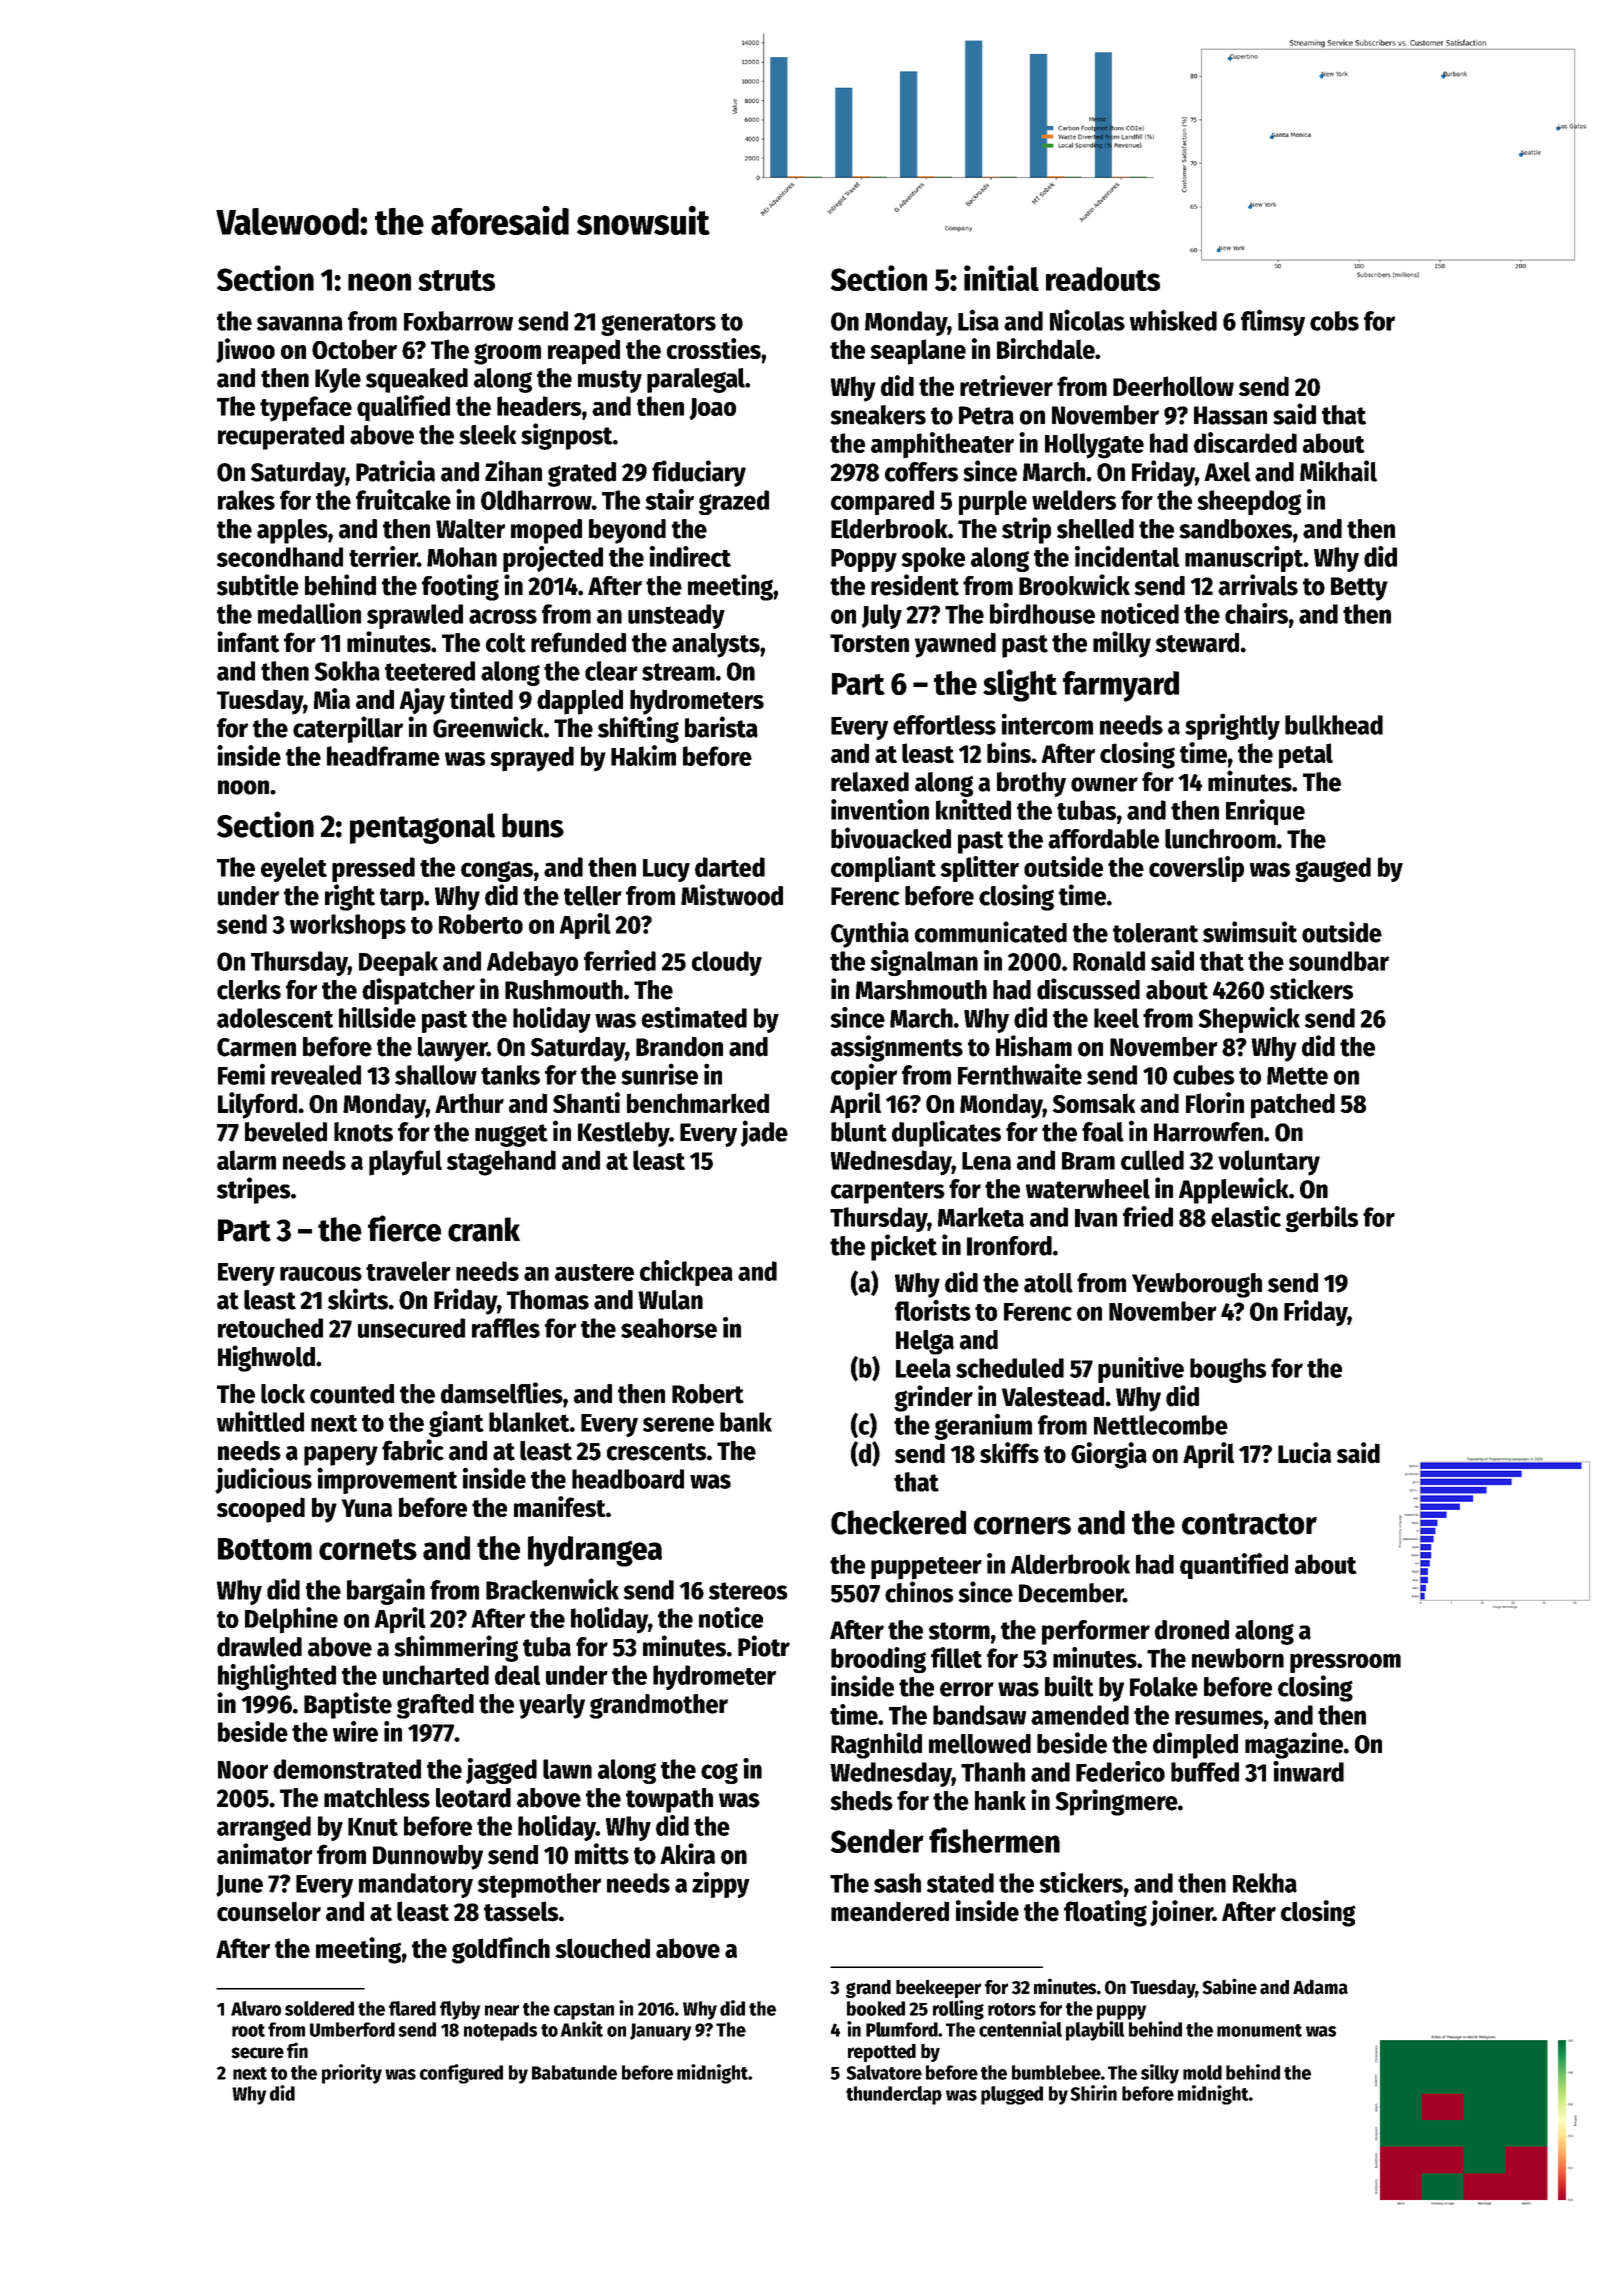  What do you see at coordinates (958, 2010) in the page?
I see `rolling` at bounding box center [958, 2010].
